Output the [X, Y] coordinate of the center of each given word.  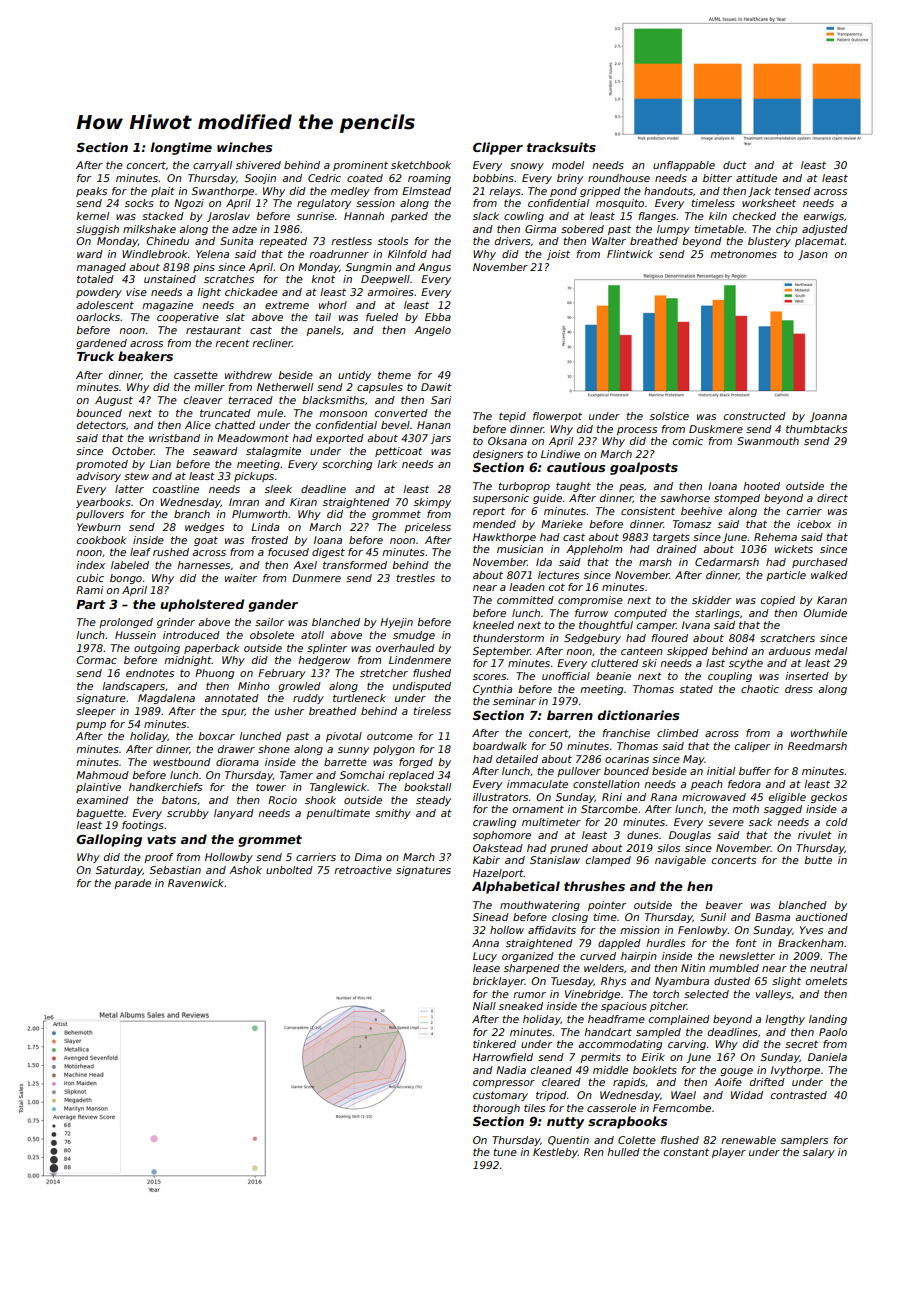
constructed [755, 416]
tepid [512, 417]
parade [132, 884]
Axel [305, 565]
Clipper [498, 148]
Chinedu [167, 241]
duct [735, 165]
